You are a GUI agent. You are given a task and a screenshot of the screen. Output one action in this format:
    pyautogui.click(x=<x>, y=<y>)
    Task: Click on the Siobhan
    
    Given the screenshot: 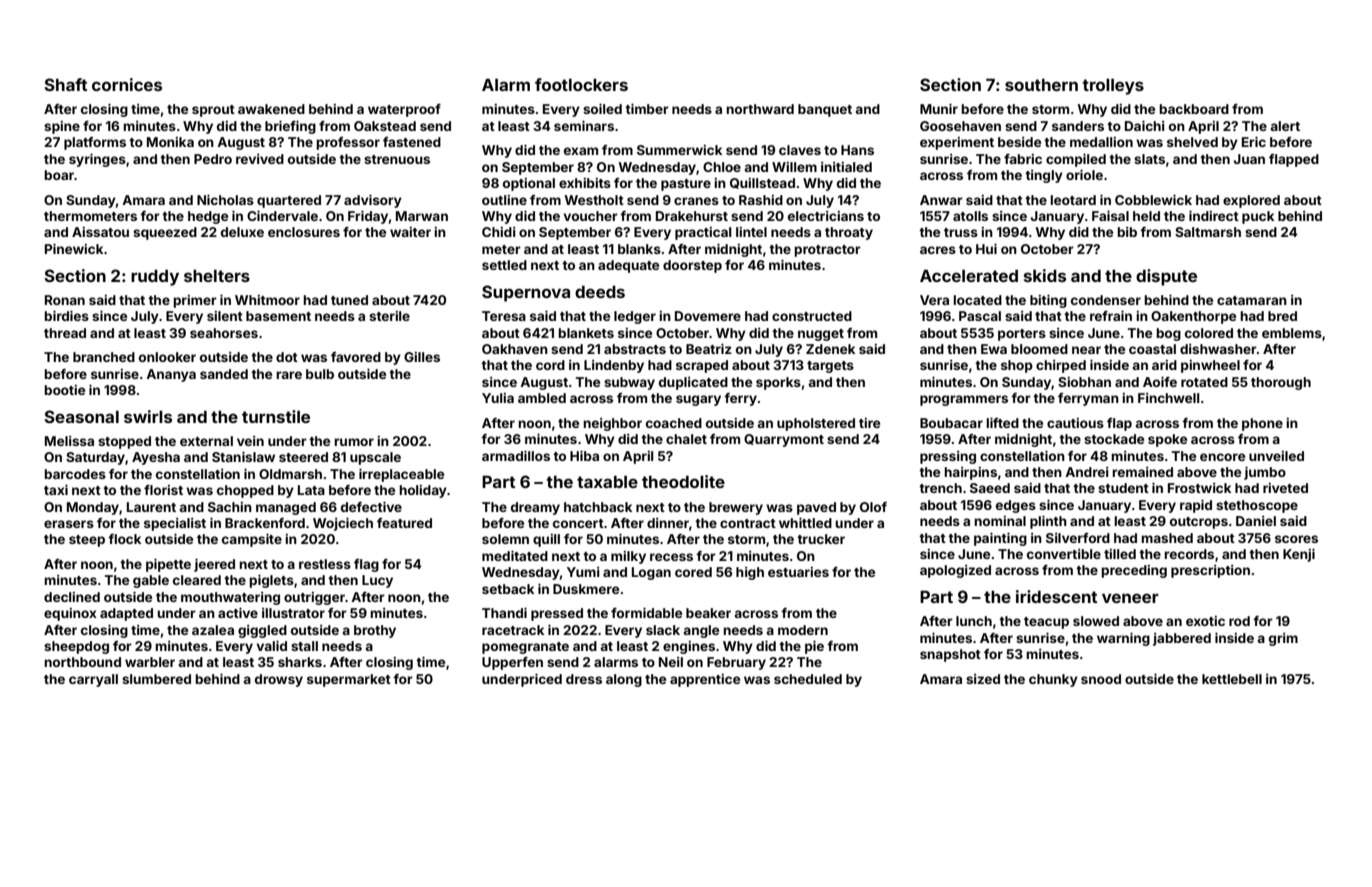 What is the action you would take?
    pyautogui.click(x=1084, y=382)
